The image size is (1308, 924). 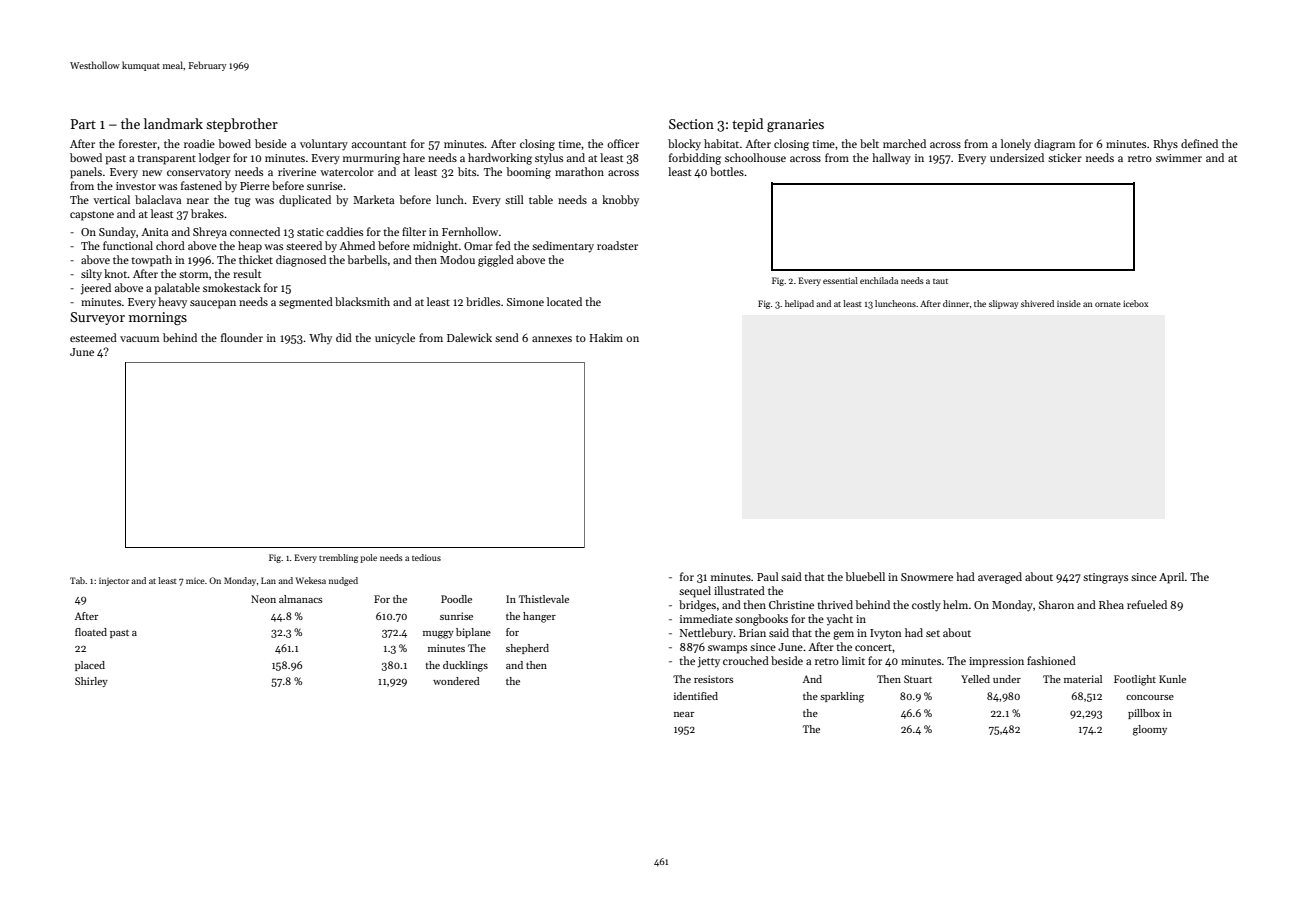 I want to click on Paul, so click(x=768, y=576).
